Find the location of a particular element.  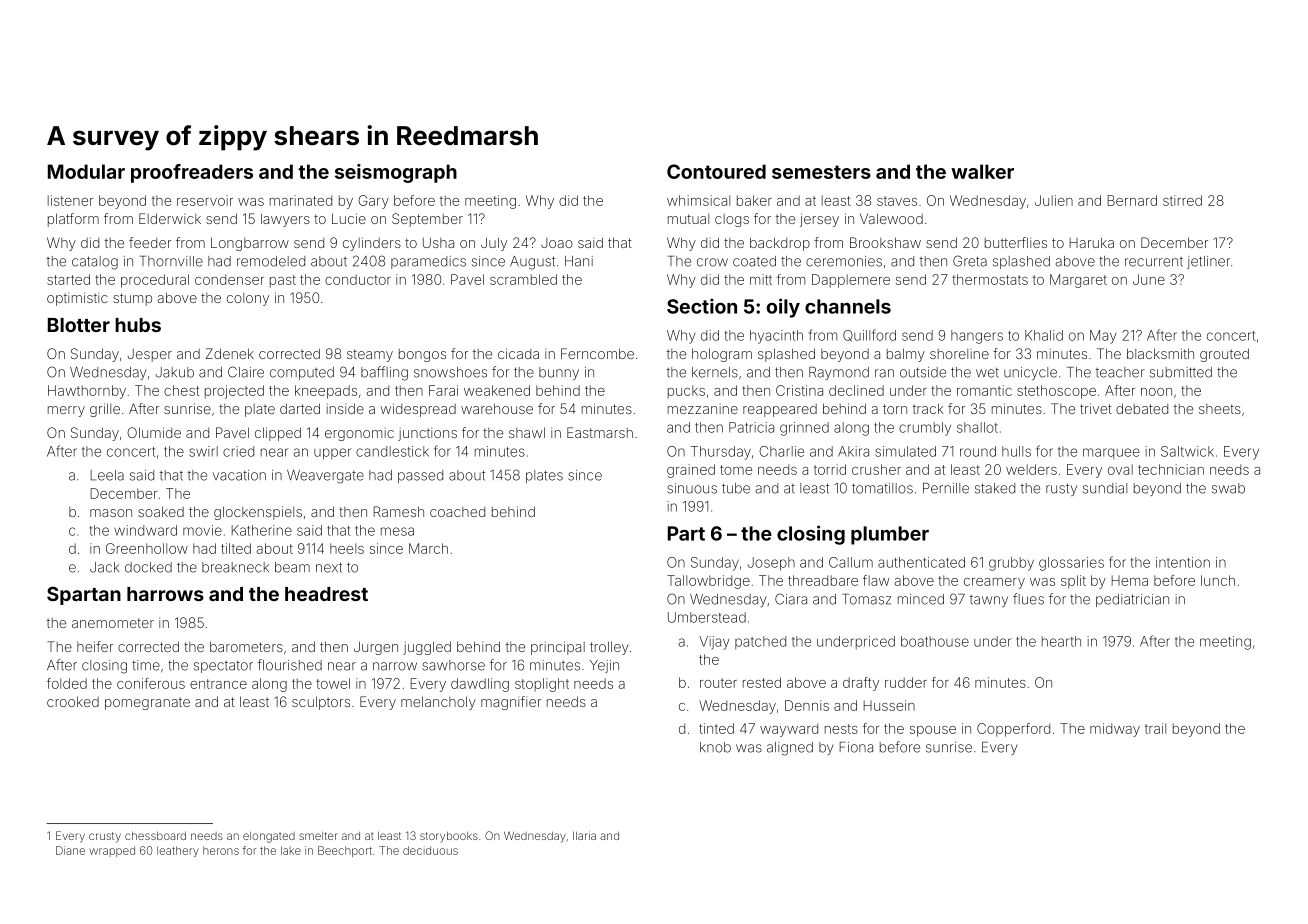

Ilaria is located at coordinates (584, 835).
